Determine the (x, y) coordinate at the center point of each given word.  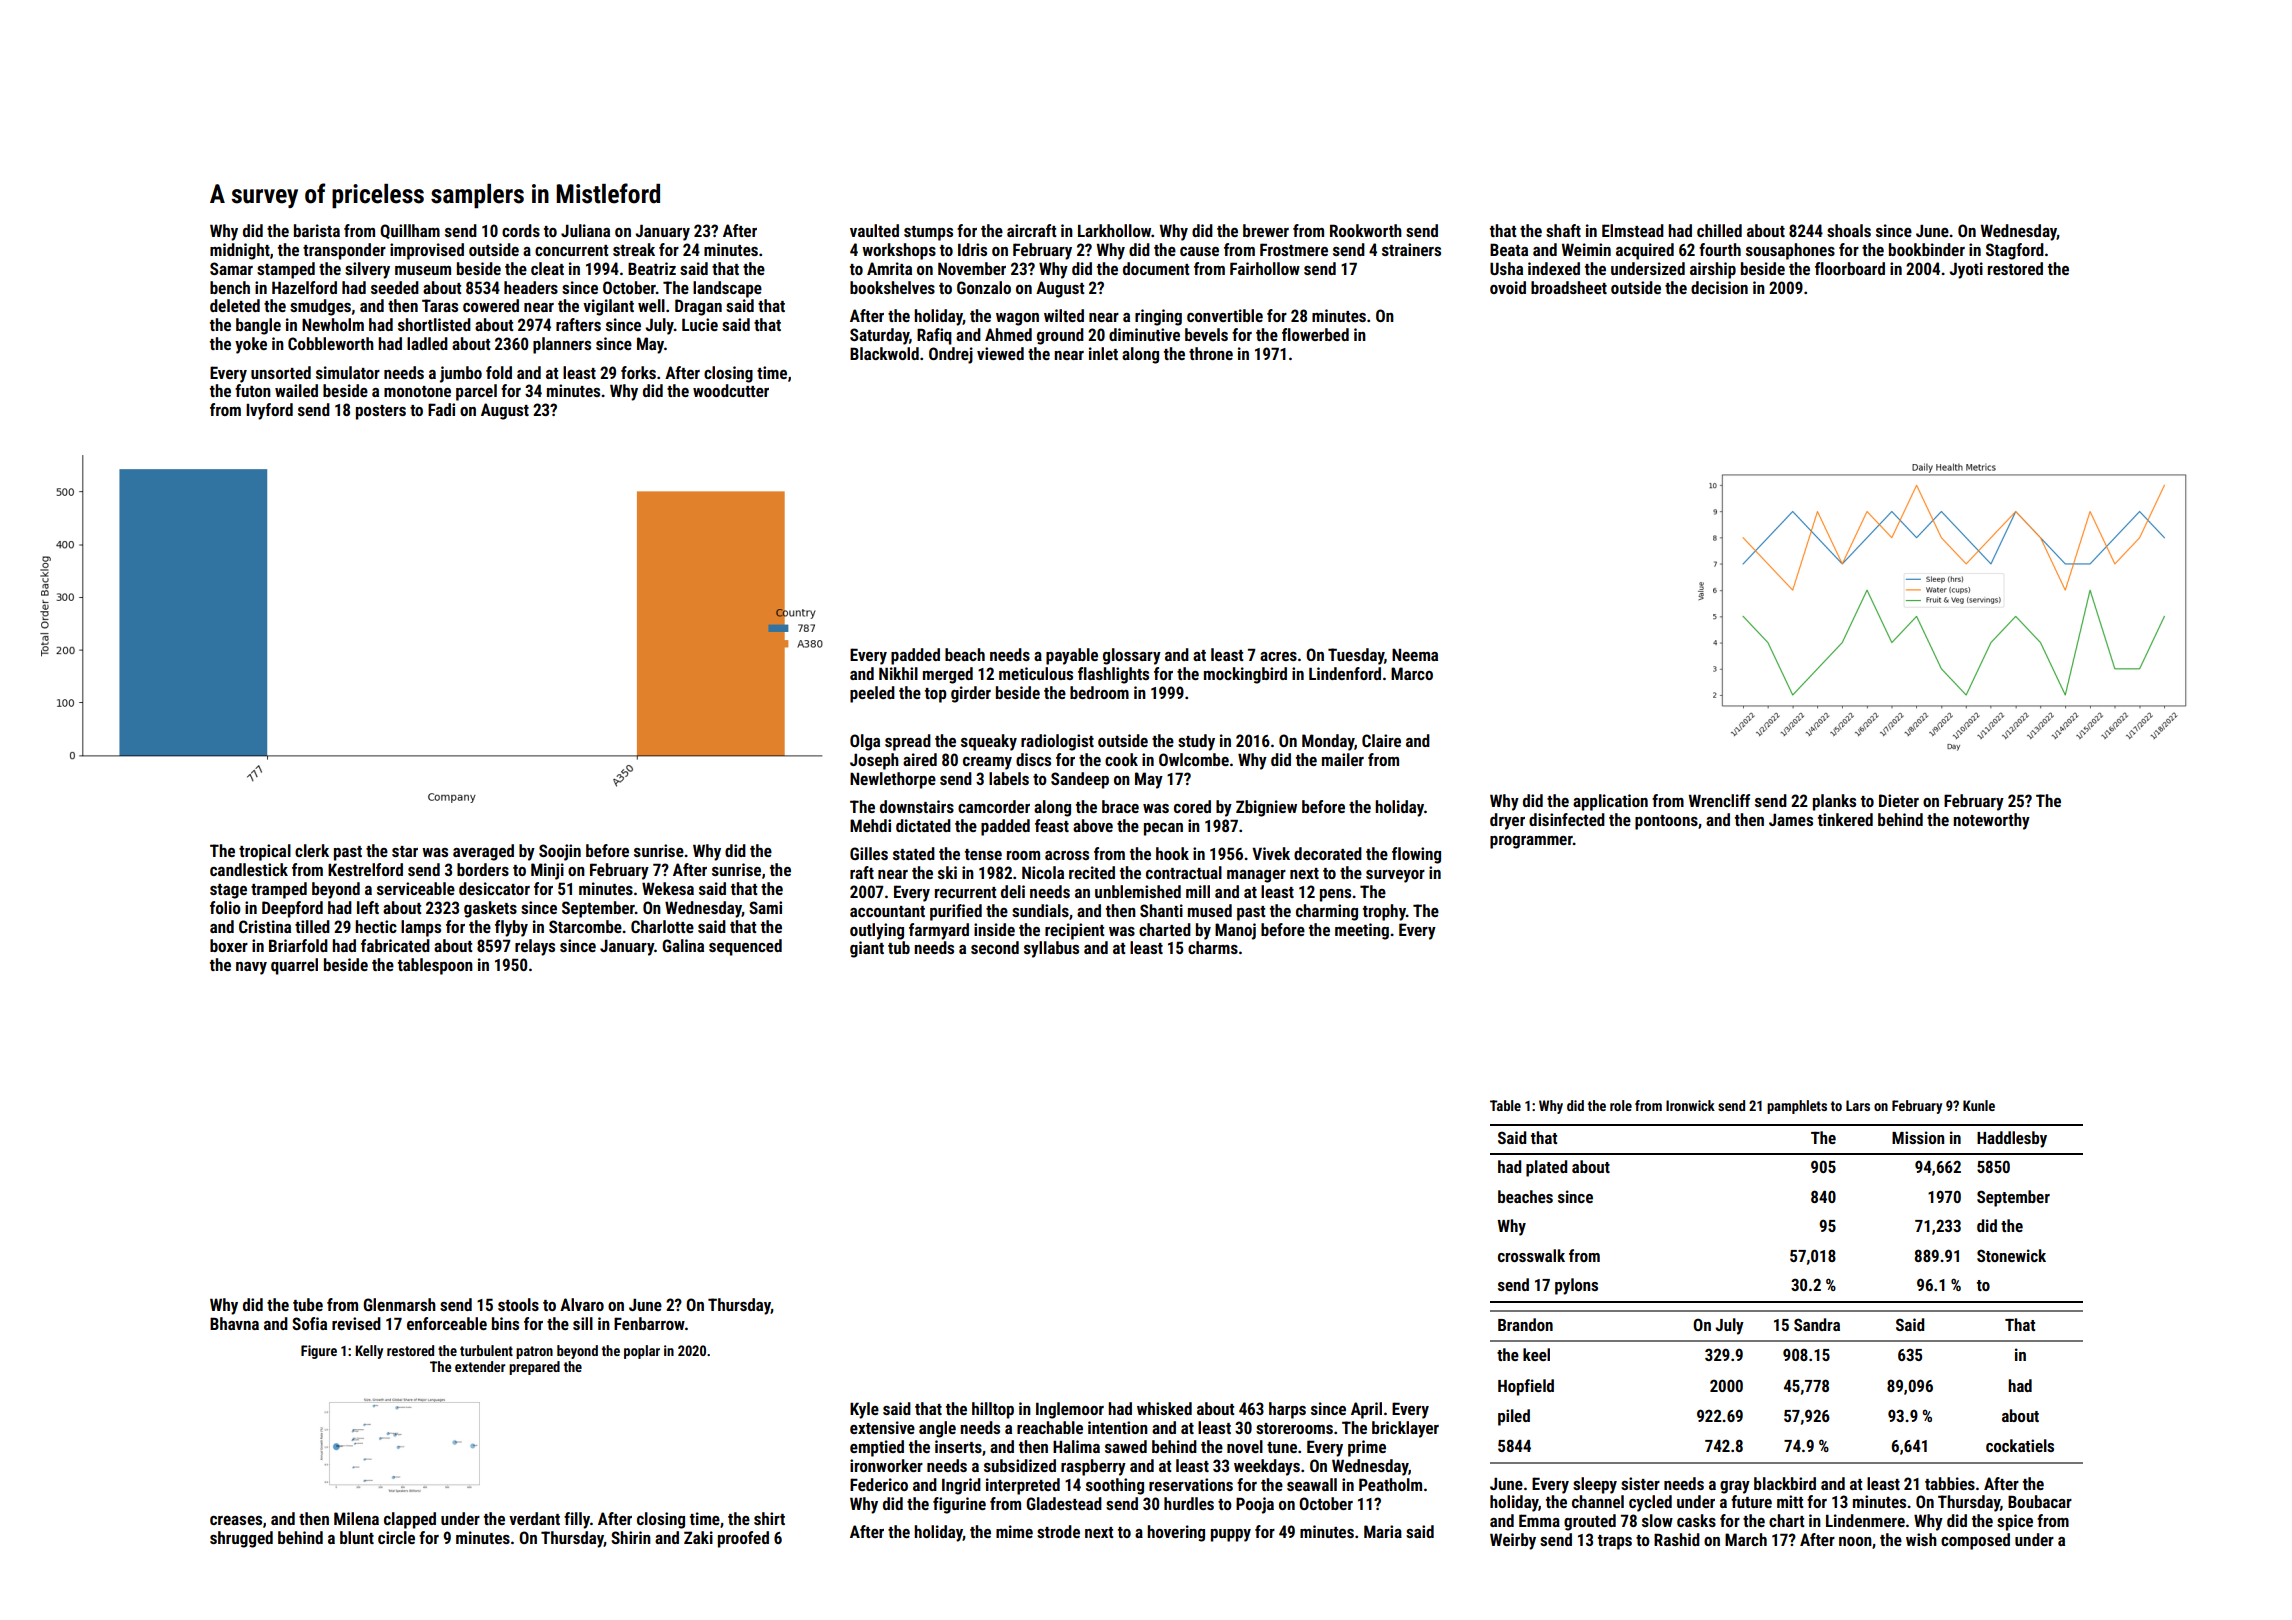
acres (1278, 656)
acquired (1645, 251)
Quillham (410, 231)
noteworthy (1991, 821)
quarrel (294, 966)
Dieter (1899, 800)
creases (236, 1520)
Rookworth (1366, 230)
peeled (872, 694)
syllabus (1051, 949)
